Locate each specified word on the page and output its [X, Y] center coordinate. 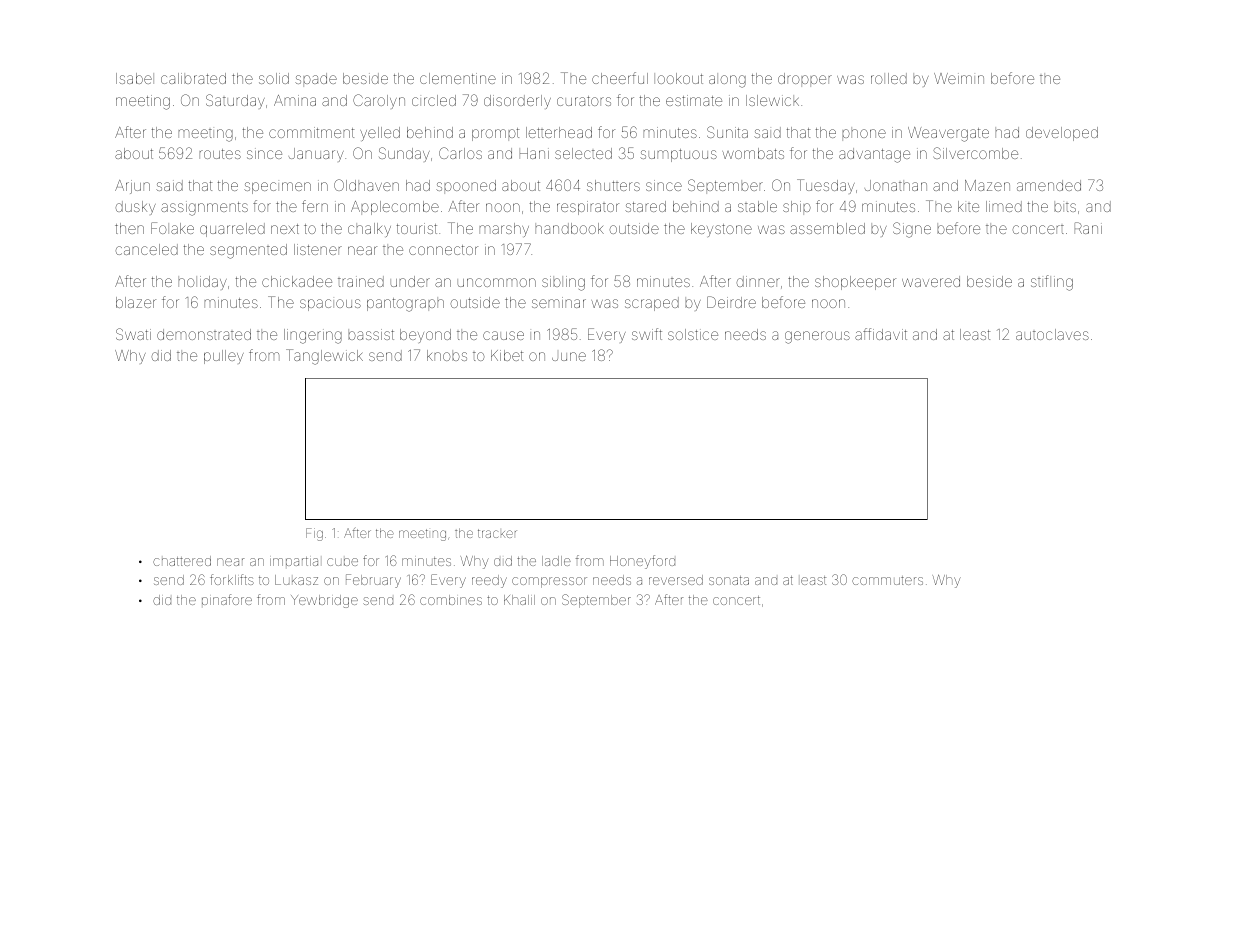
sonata [729, 580]
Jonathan [896, 185]
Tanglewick [324, 357]
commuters [887, 580]
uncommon [496, 282]
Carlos [460, 153]
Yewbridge [324, 601]
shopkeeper [855, 283]
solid [274, 78]
